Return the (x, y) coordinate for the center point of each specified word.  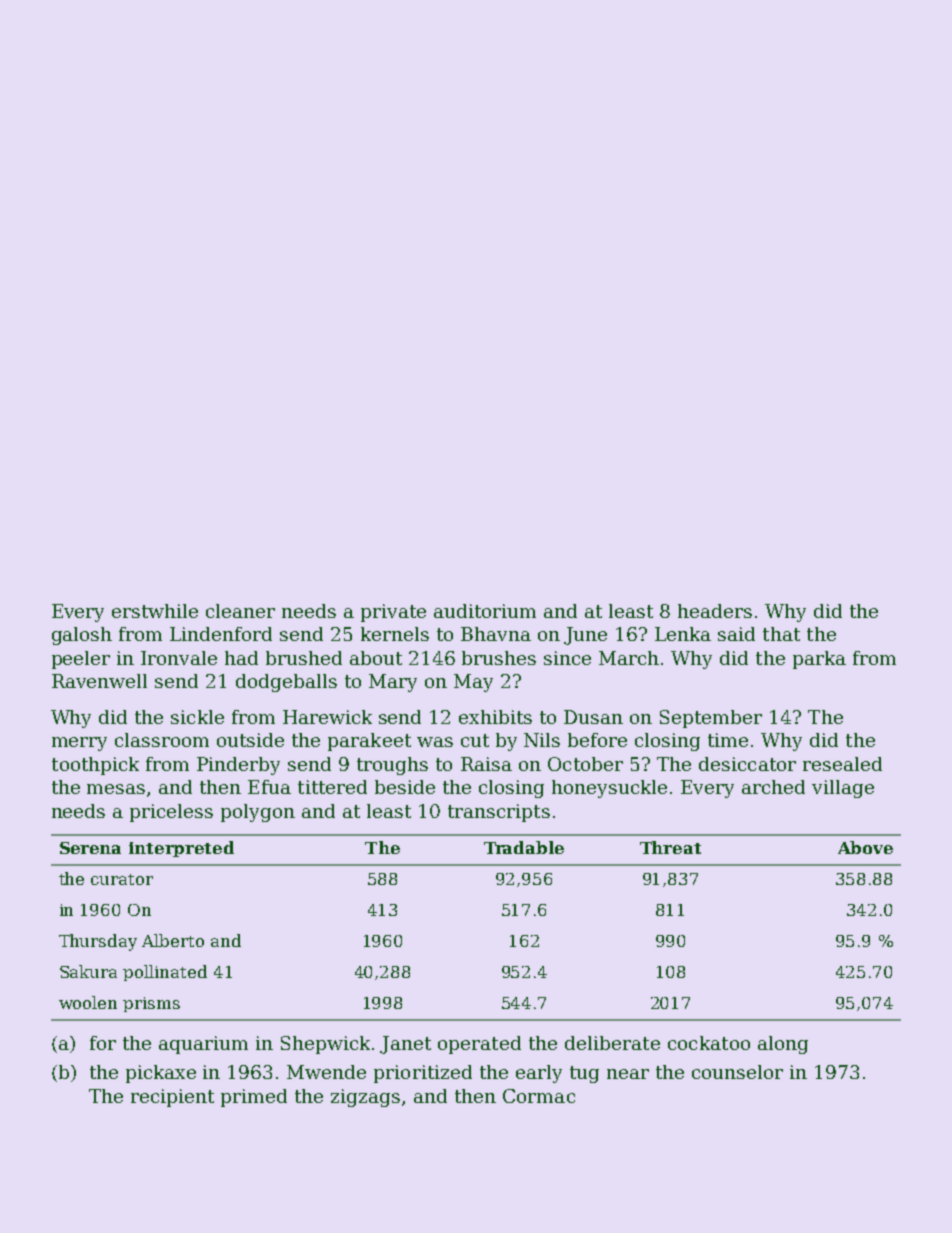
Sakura (88, 971)
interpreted (181, 849)
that (781, 634)
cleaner (240, 611)
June (585, 636)
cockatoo (709, 1043)
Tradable (524, 847)
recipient (172, 1098)
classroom (162, 740)
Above (865, 847)
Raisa (486, 764)
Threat (670, 847)
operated (479, 1045)
